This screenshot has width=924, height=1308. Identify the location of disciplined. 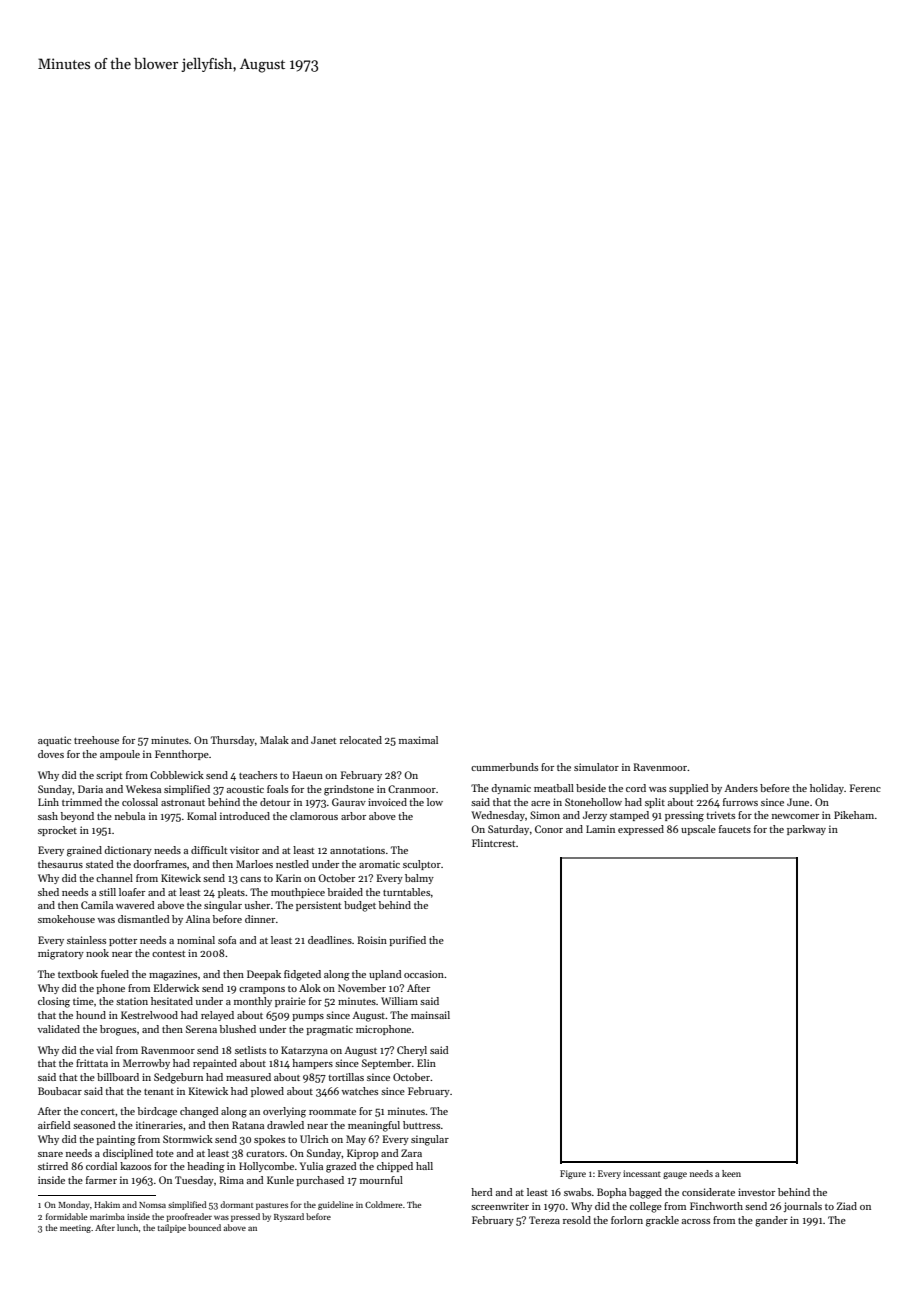
(128, 1154).
